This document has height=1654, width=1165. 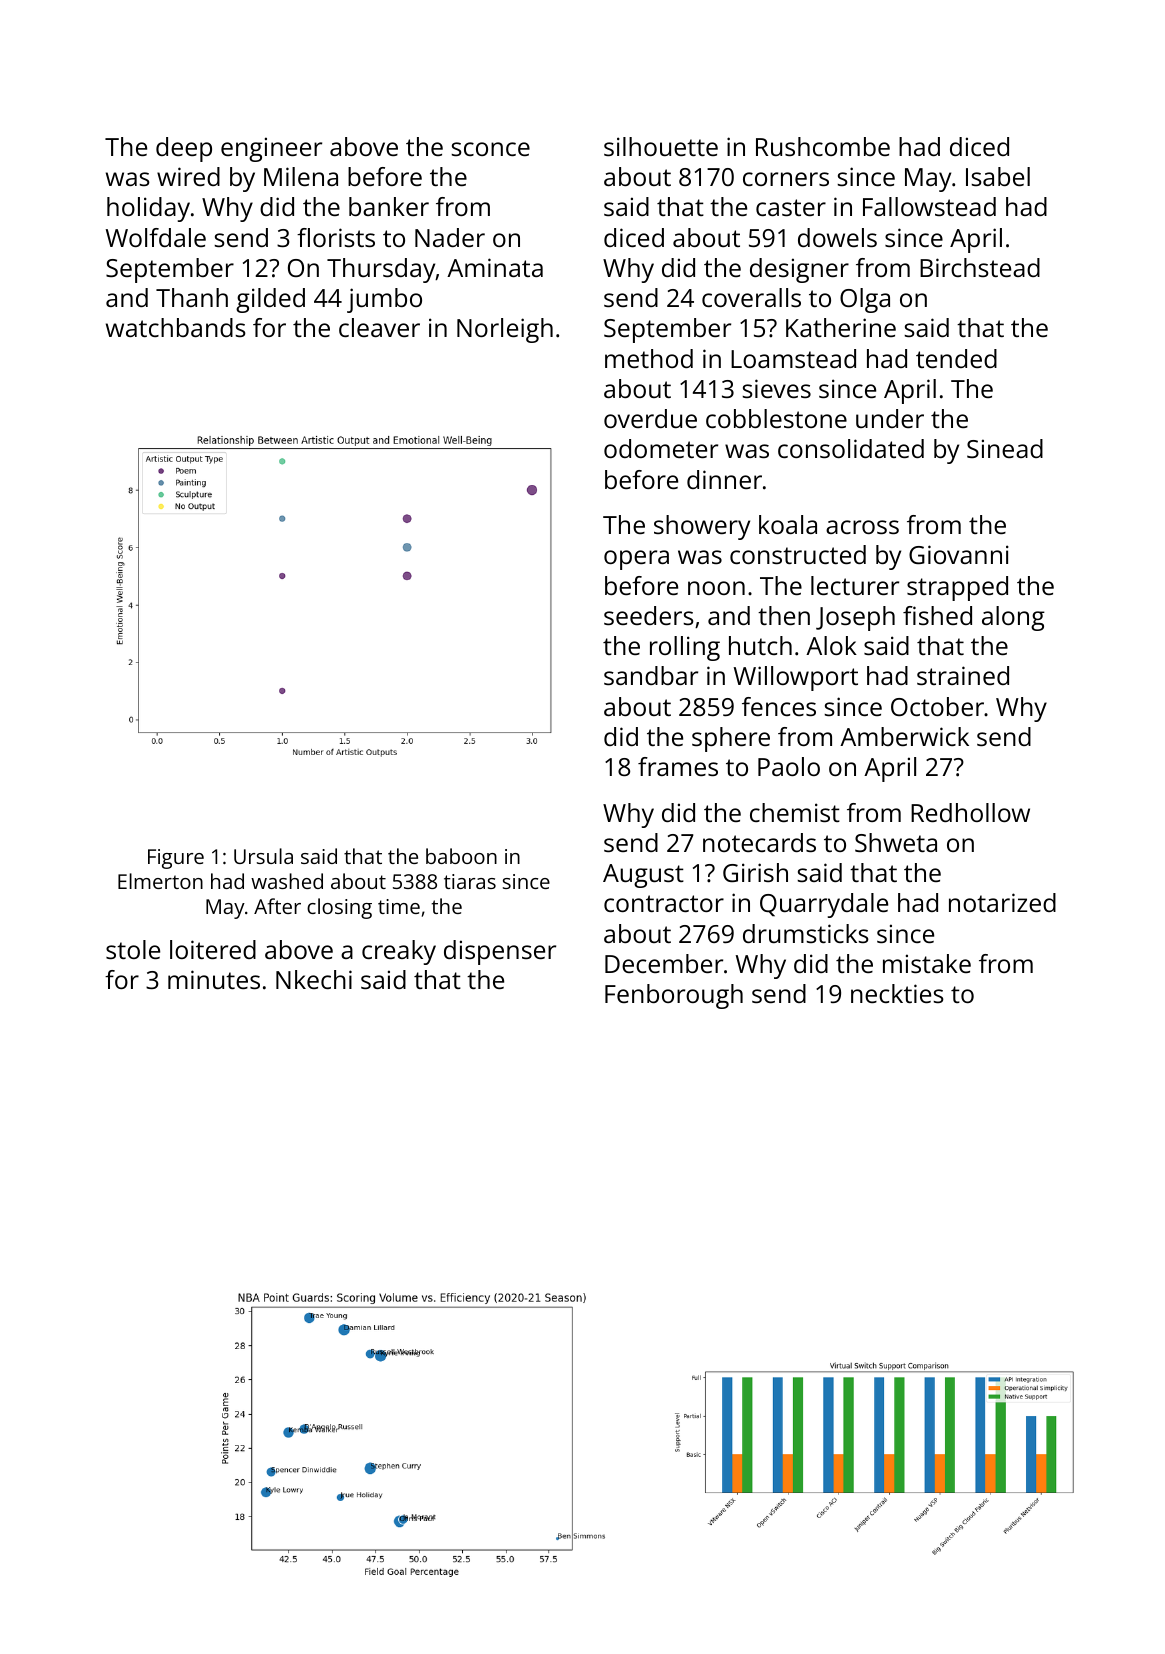 What do you see at coordinates (495, 267) in the document?
I see `Aminata` at bounding box center [495, 267].
